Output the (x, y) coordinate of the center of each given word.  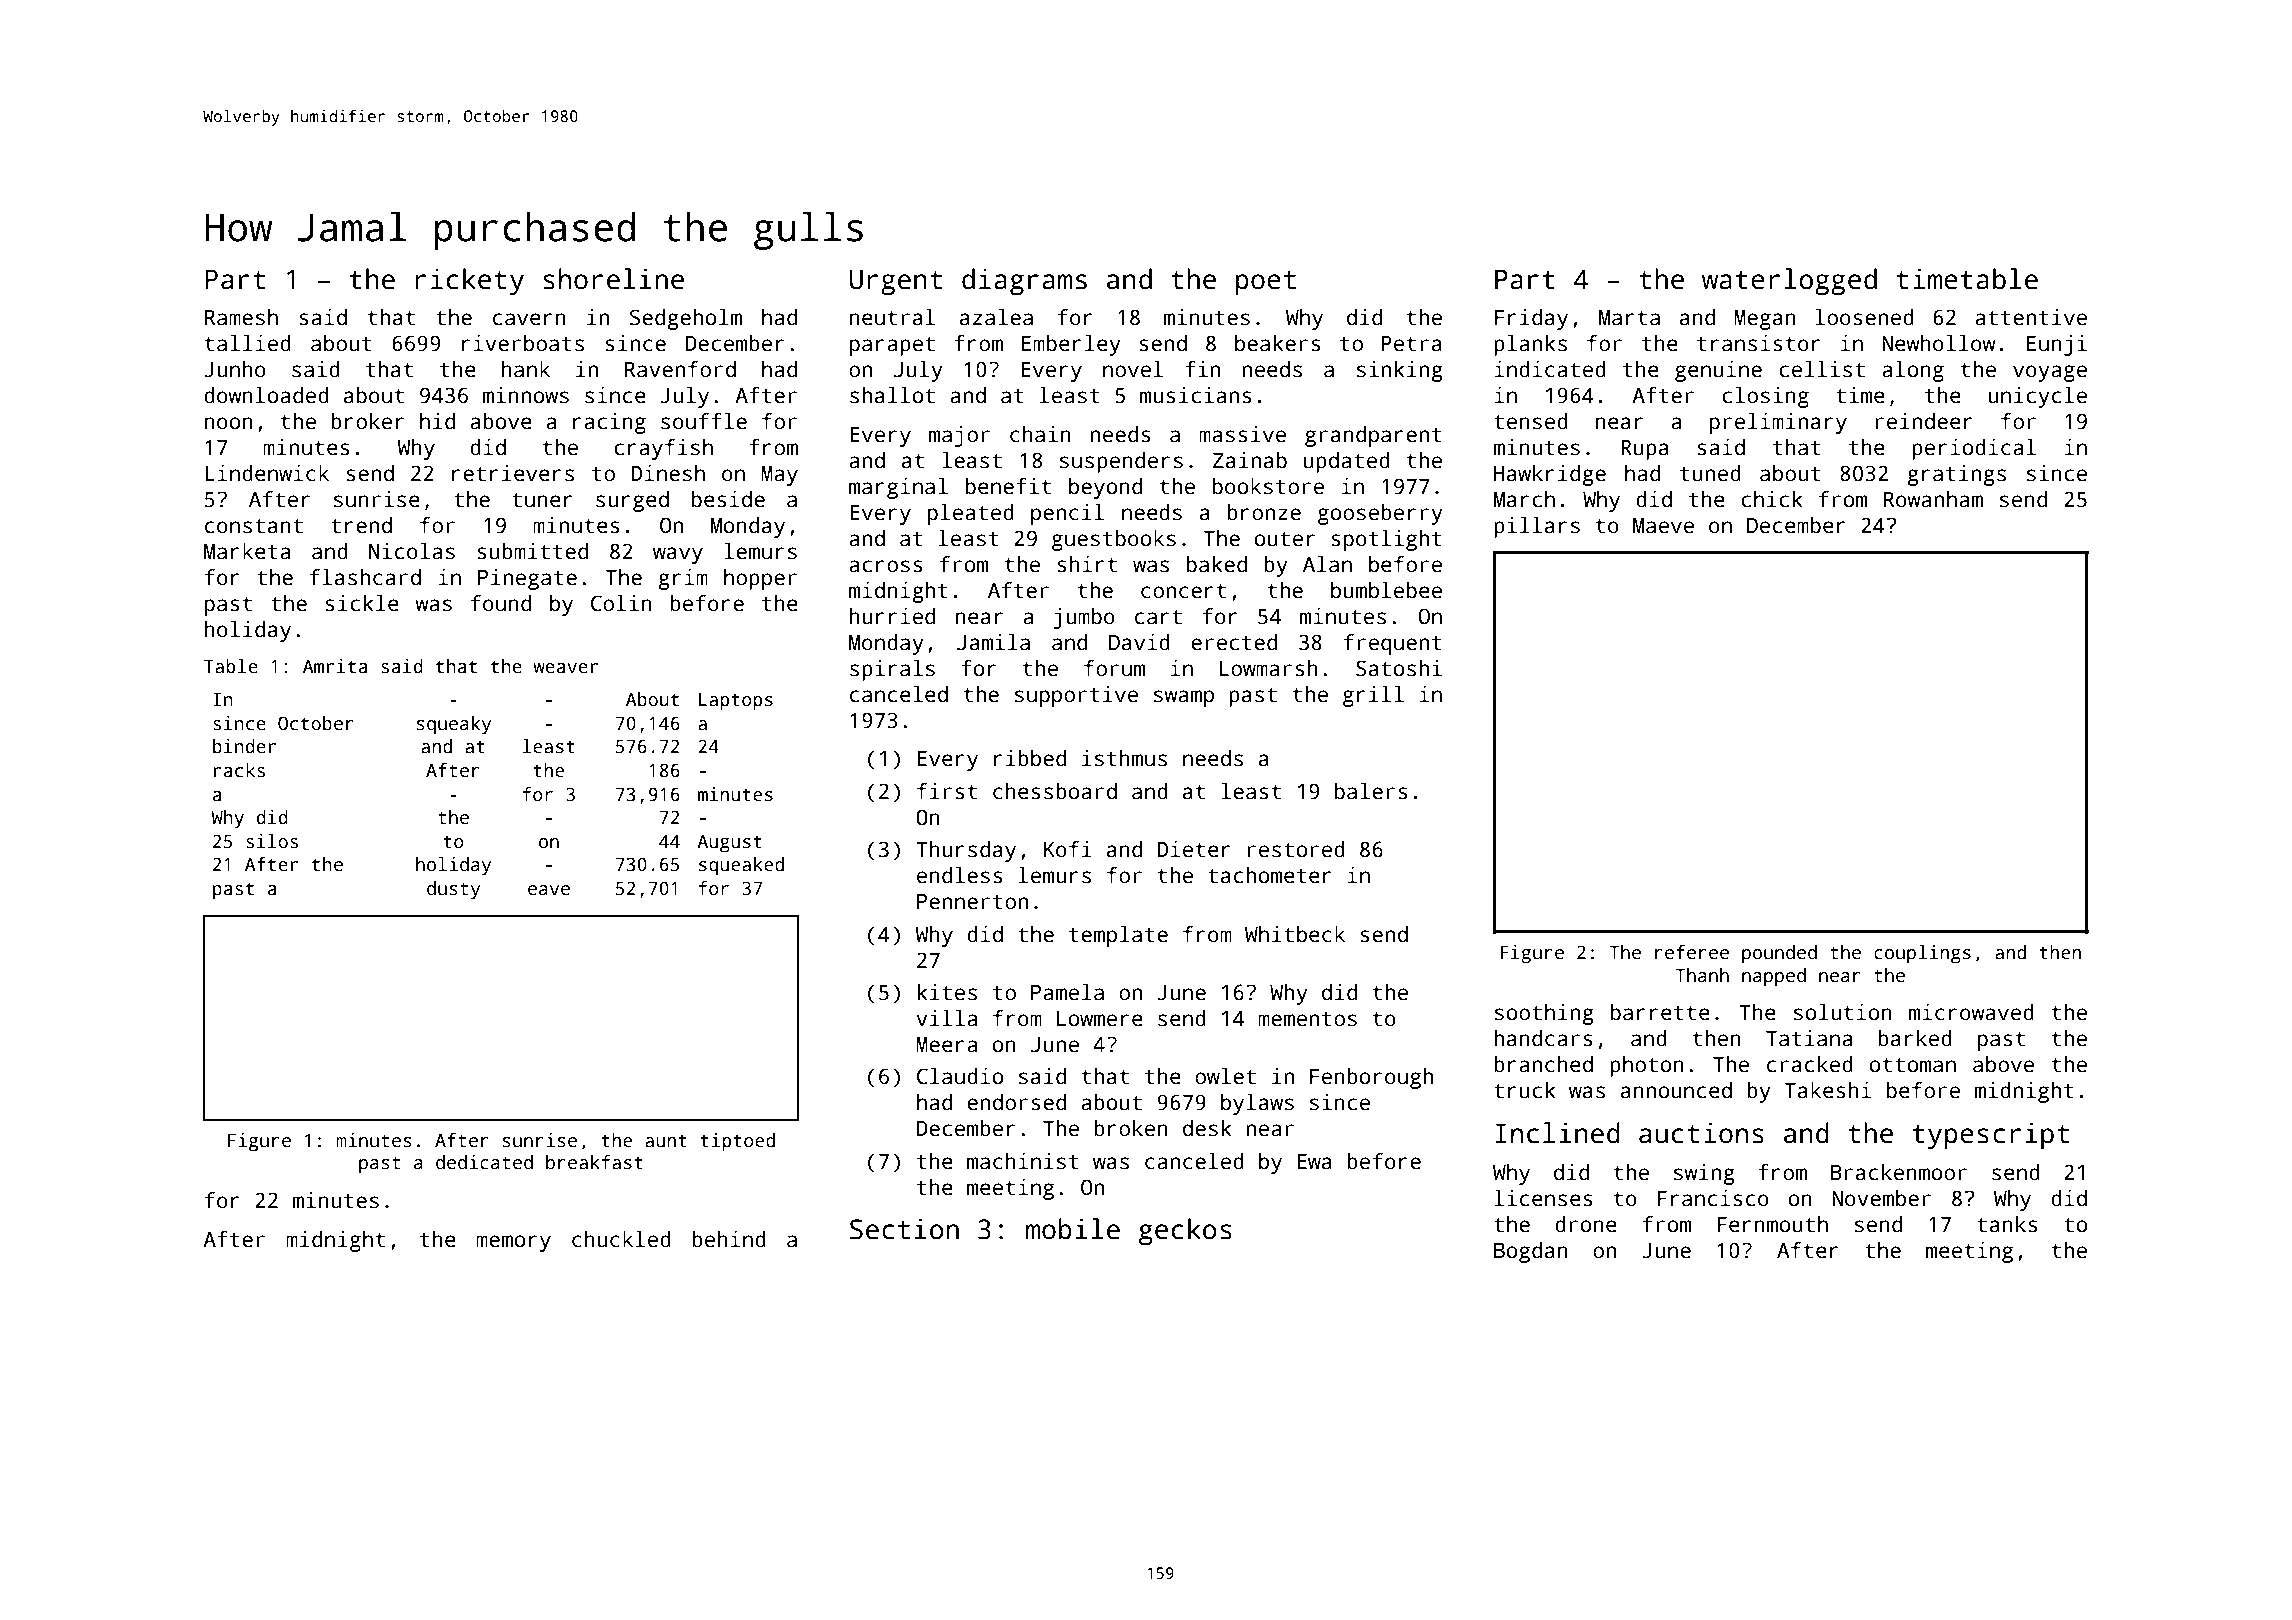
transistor (1759, 343)
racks (239, 770)
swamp (1184, 698)
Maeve (1663, 526)
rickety (469, 282)
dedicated (484, 1162)
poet (1266, 283)
